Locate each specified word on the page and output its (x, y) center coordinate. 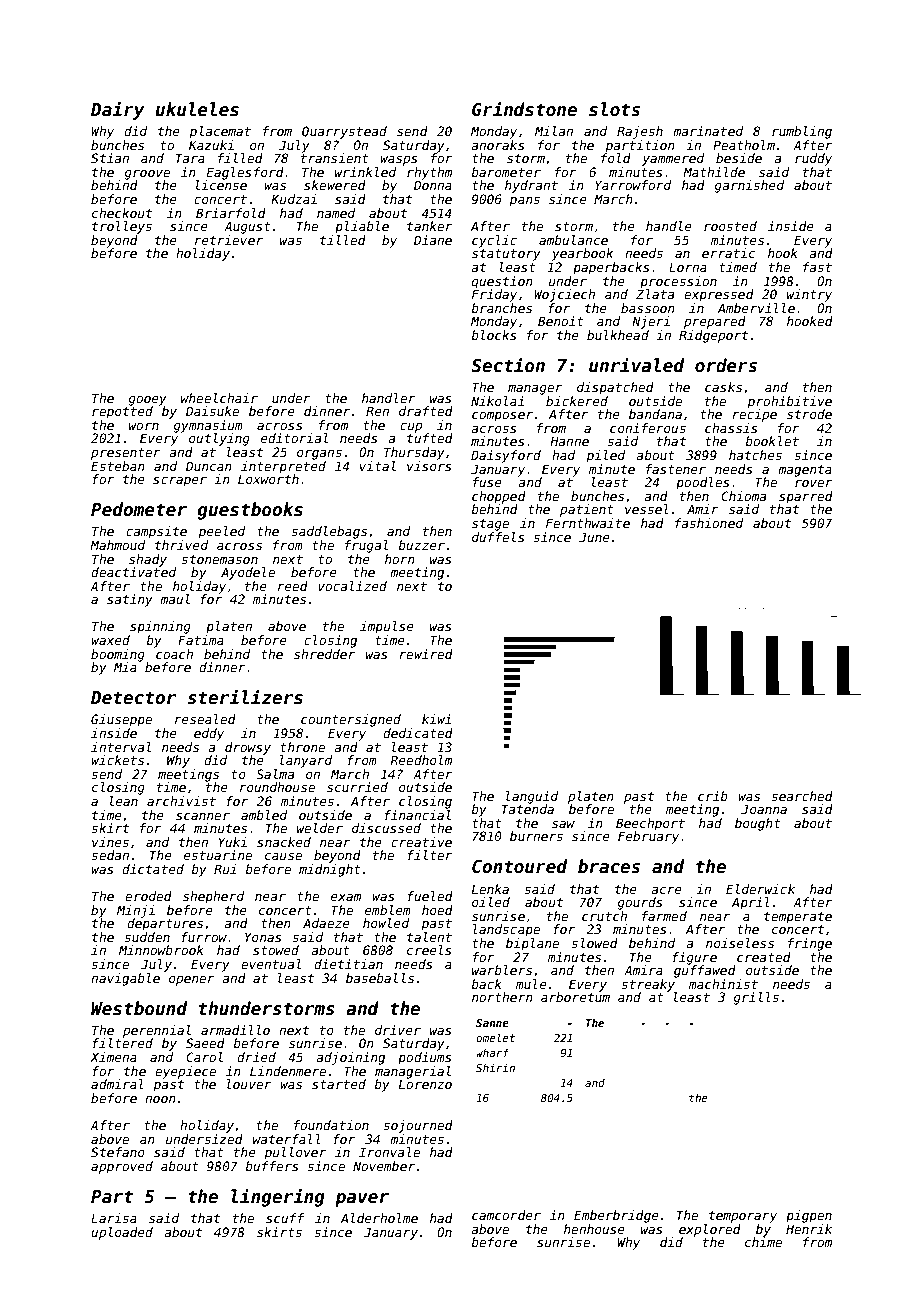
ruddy (813, 159)
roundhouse (277, 787)
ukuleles (197, 109)
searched (802, 796)
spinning (160, 627)
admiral (117, 1084)
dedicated (418, 733)
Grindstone (524, 109)
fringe (810, 944)
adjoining (350, 1058)
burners (536, 836)
